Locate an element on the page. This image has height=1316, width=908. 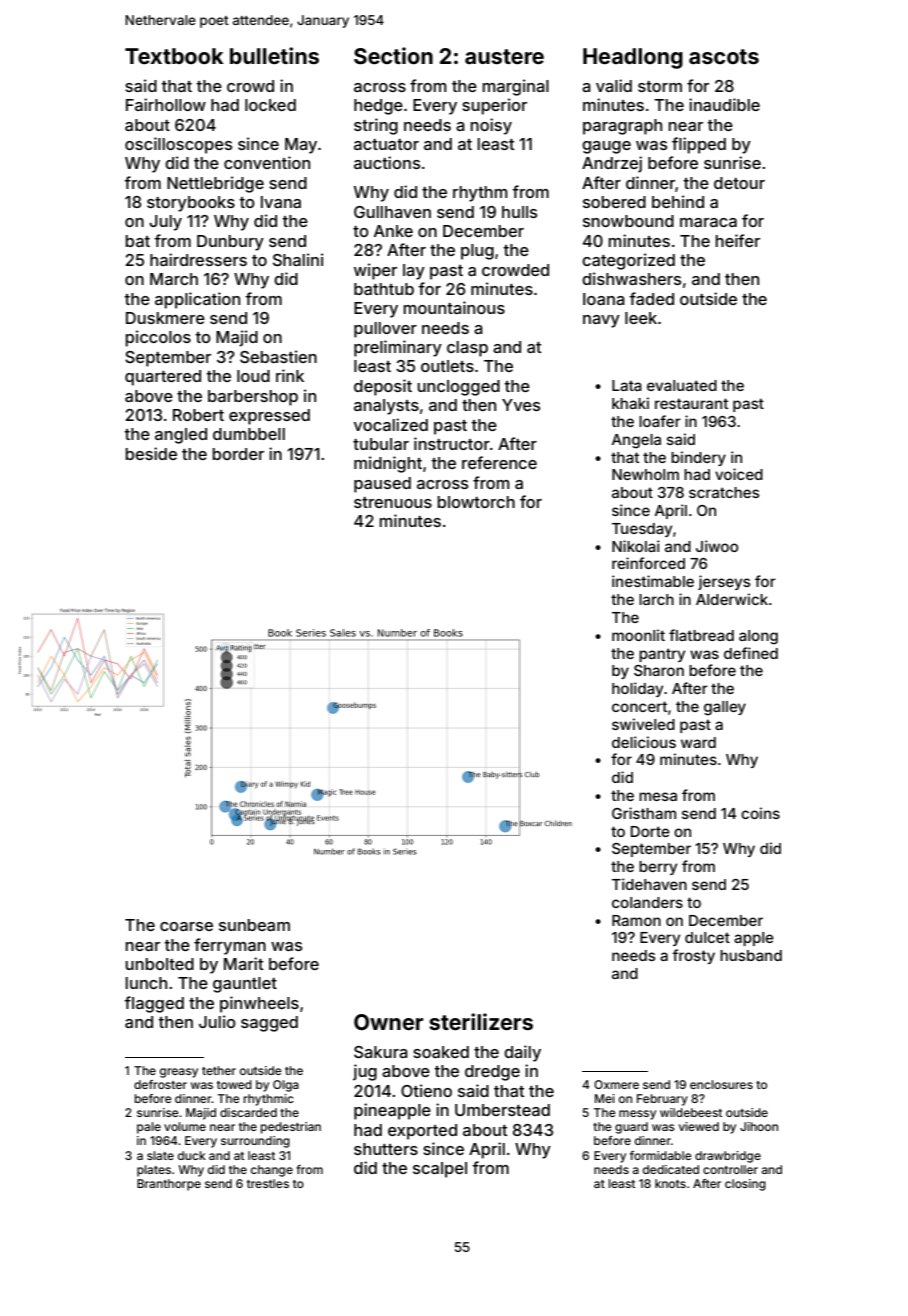
soaked is located at coordinates (441, 1052).
